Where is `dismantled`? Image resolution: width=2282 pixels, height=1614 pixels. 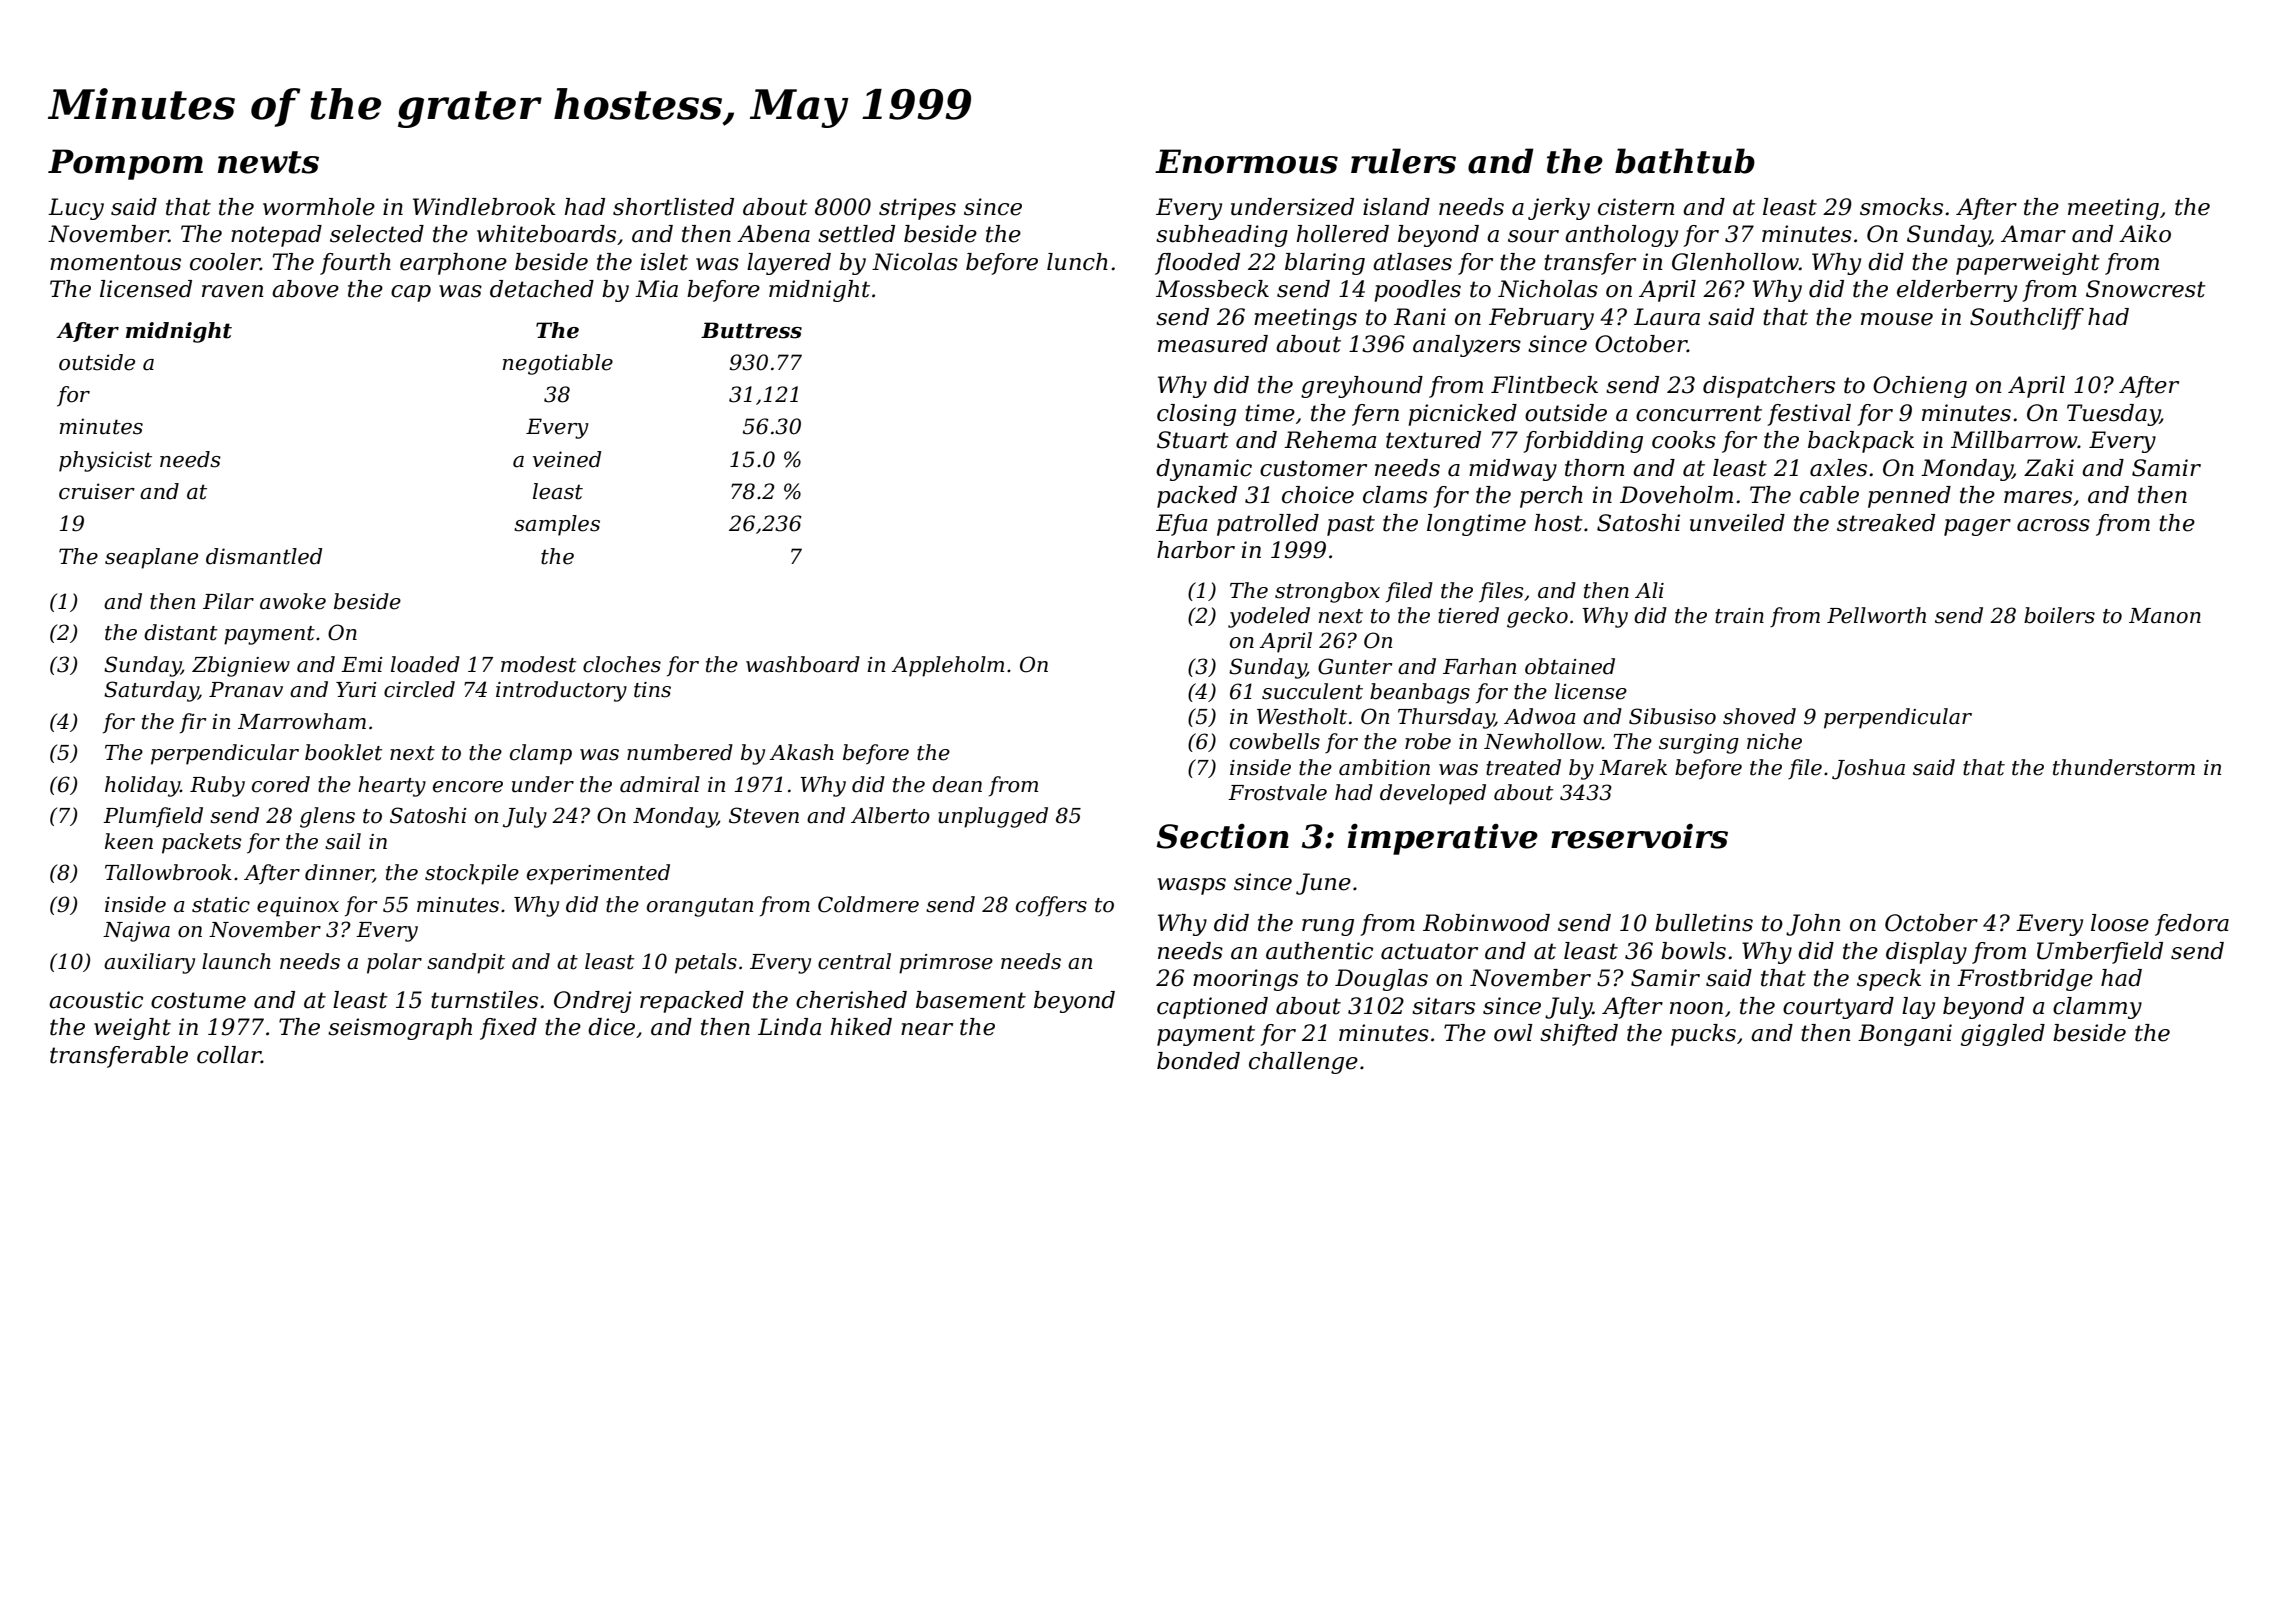
dismantled is located at coordinates (264, 556).
